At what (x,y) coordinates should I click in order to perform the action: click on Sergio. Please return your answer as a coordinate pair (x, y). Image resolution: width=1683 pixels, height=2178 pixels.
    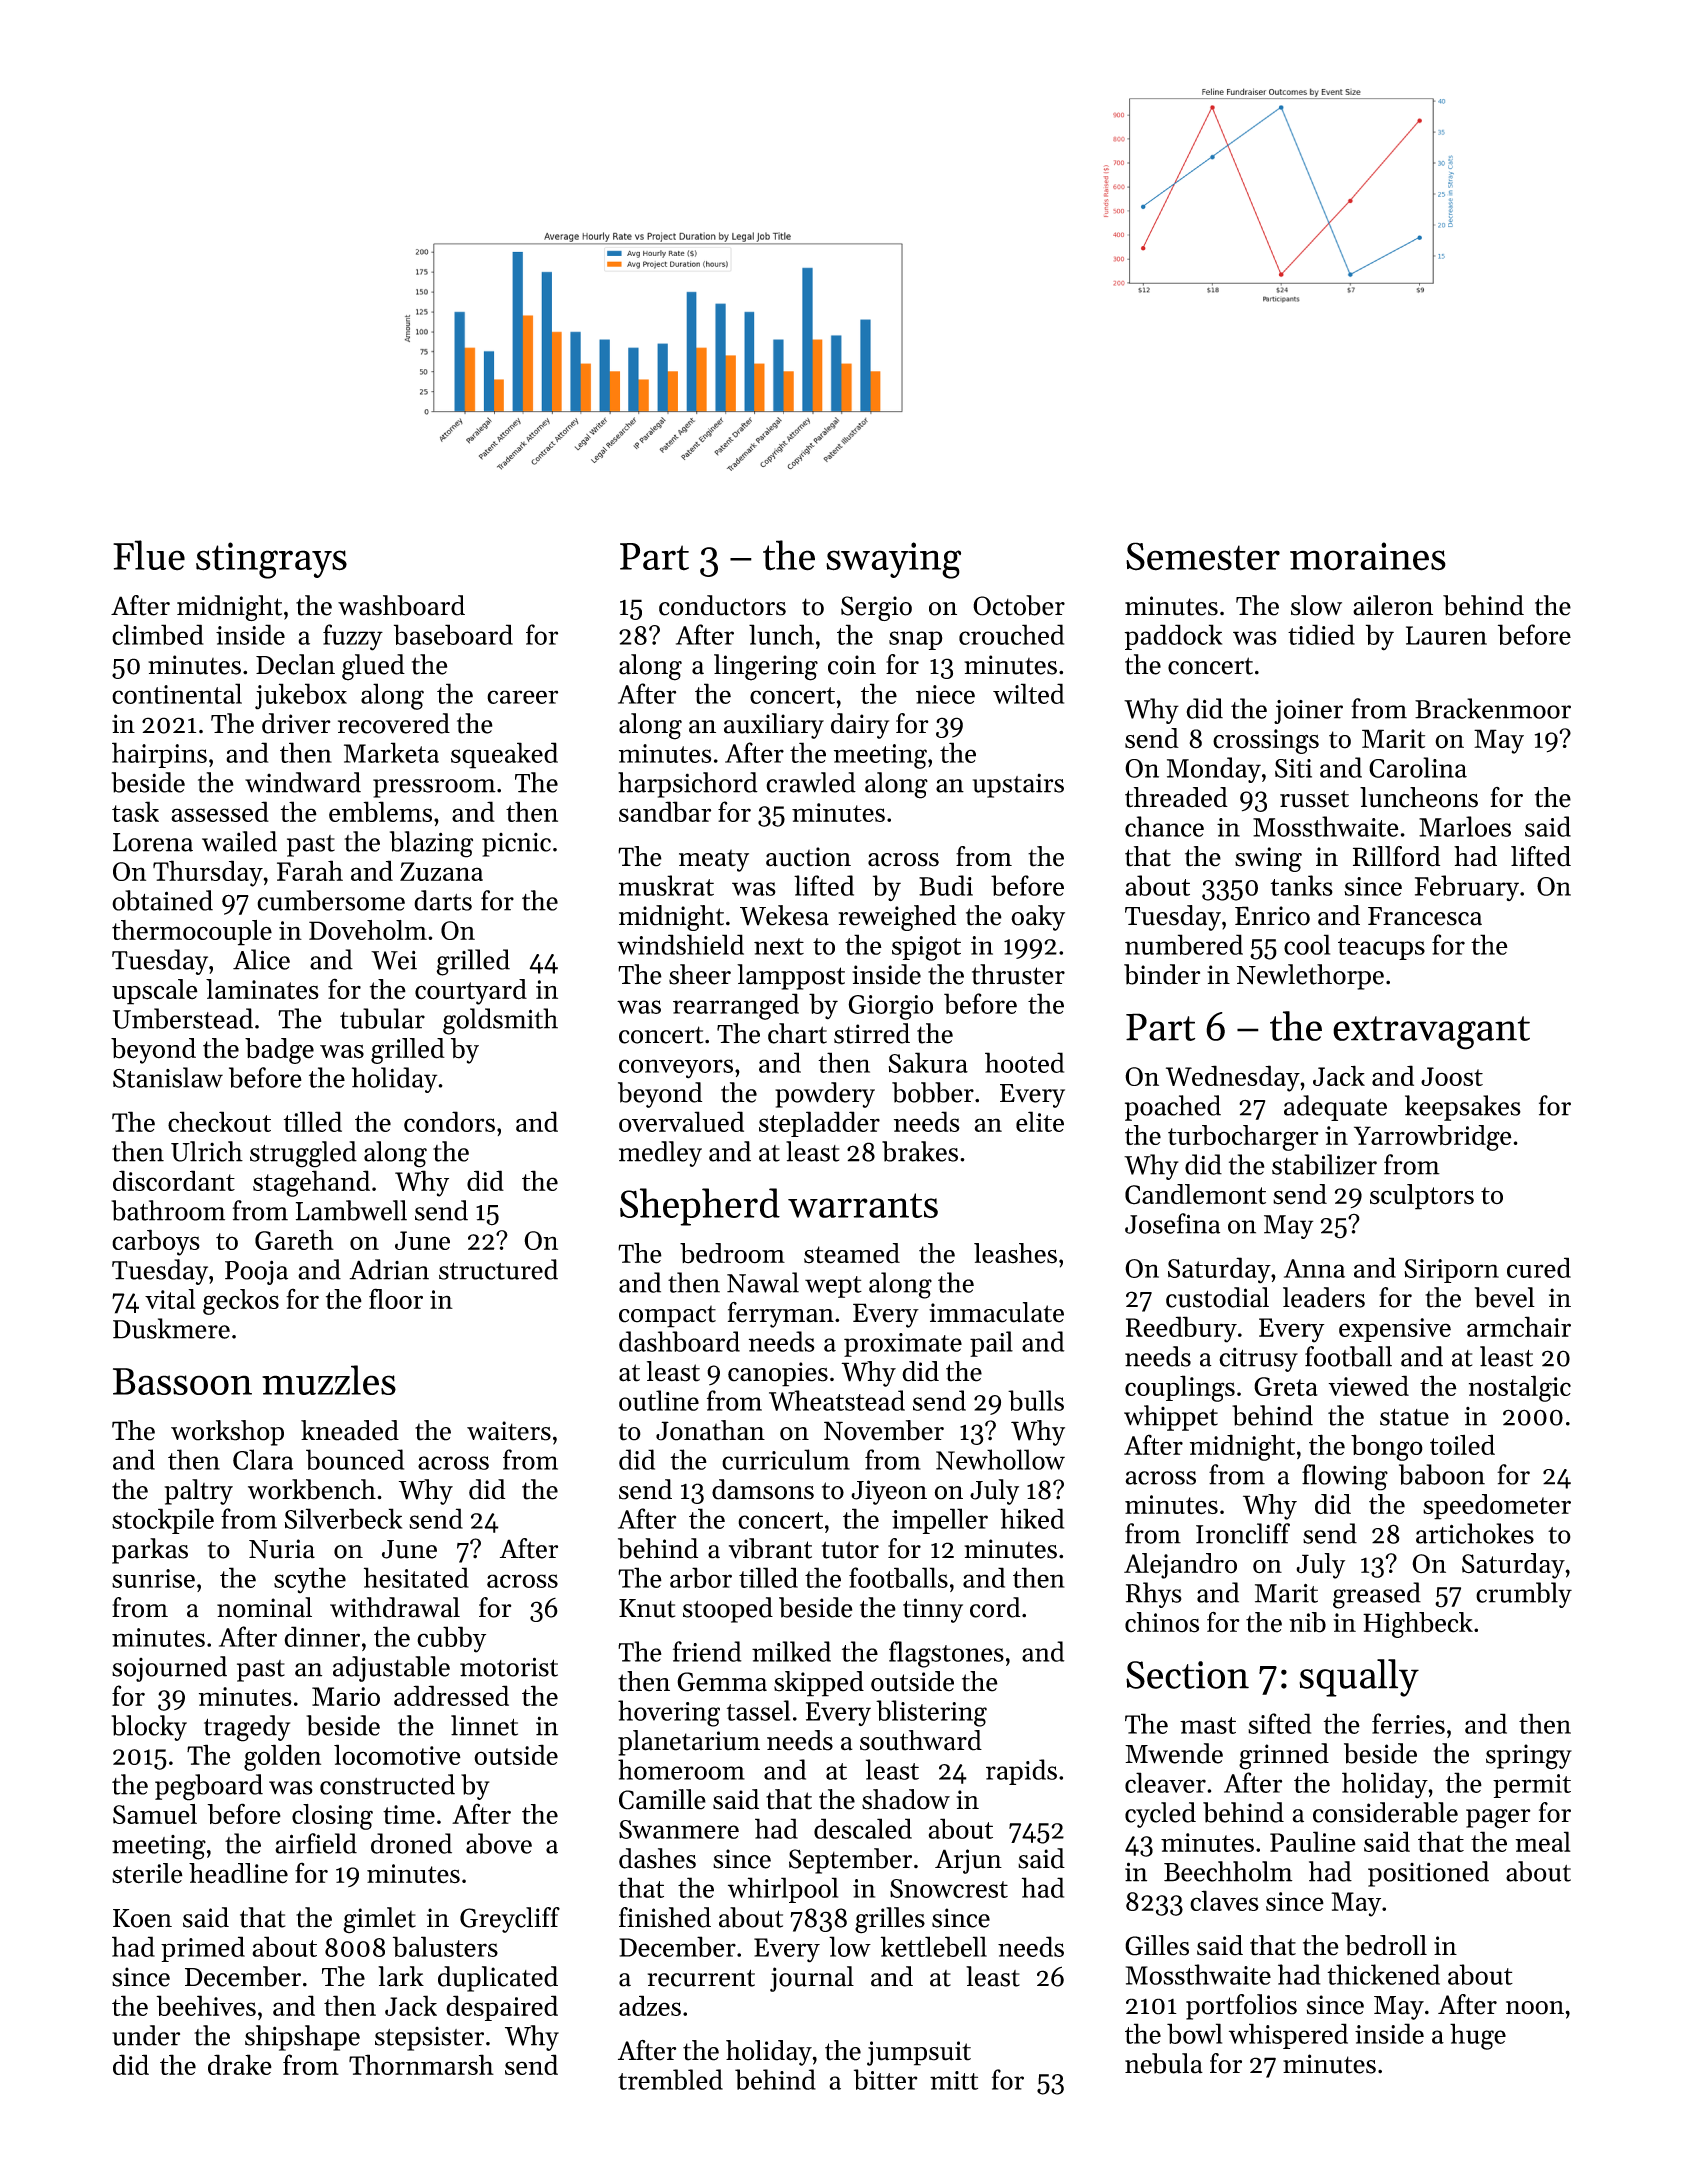
    Looking at the image, I should click on (876, 608).
